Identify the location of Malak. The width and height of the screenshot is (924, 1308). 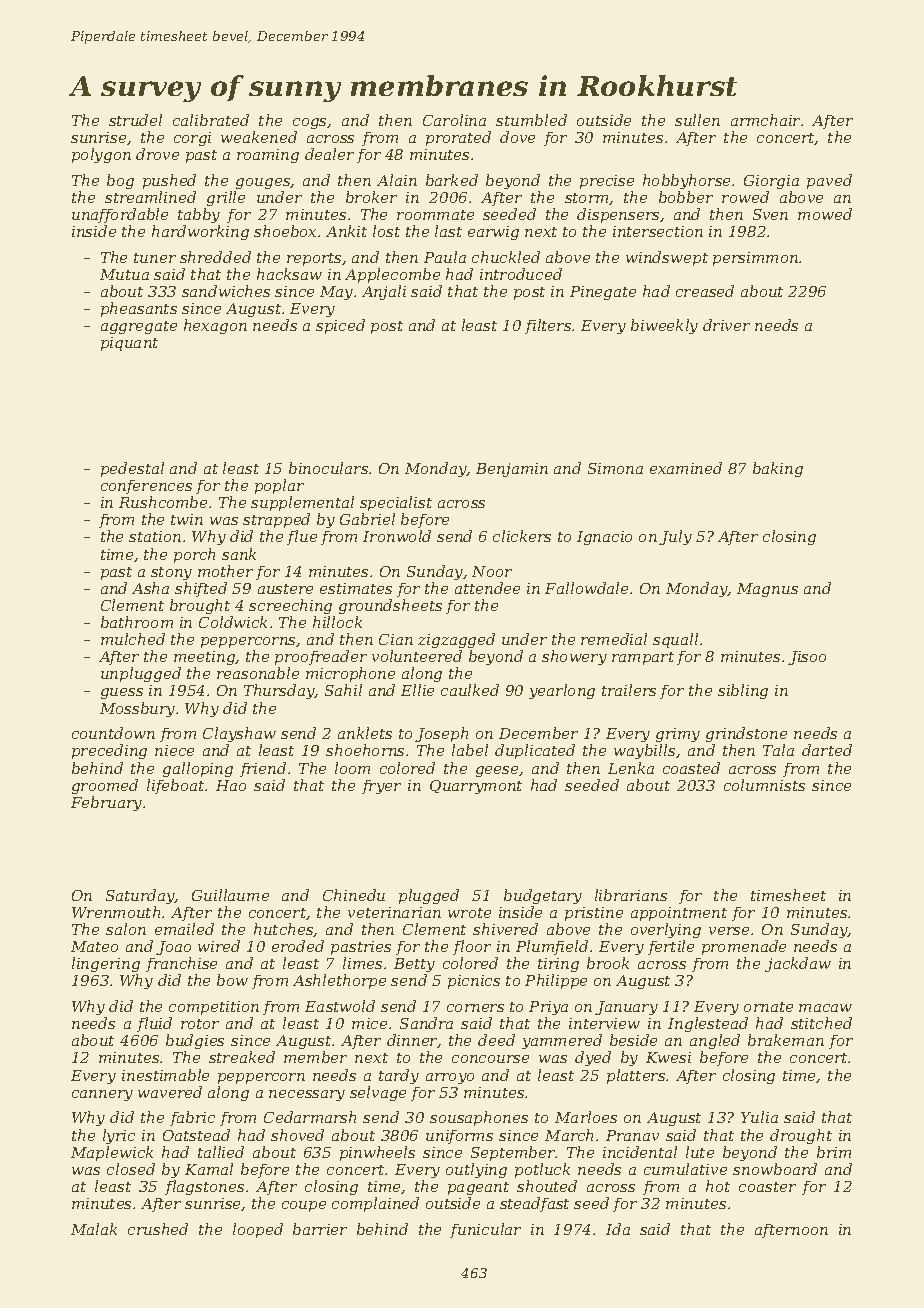
(94, 1229).
